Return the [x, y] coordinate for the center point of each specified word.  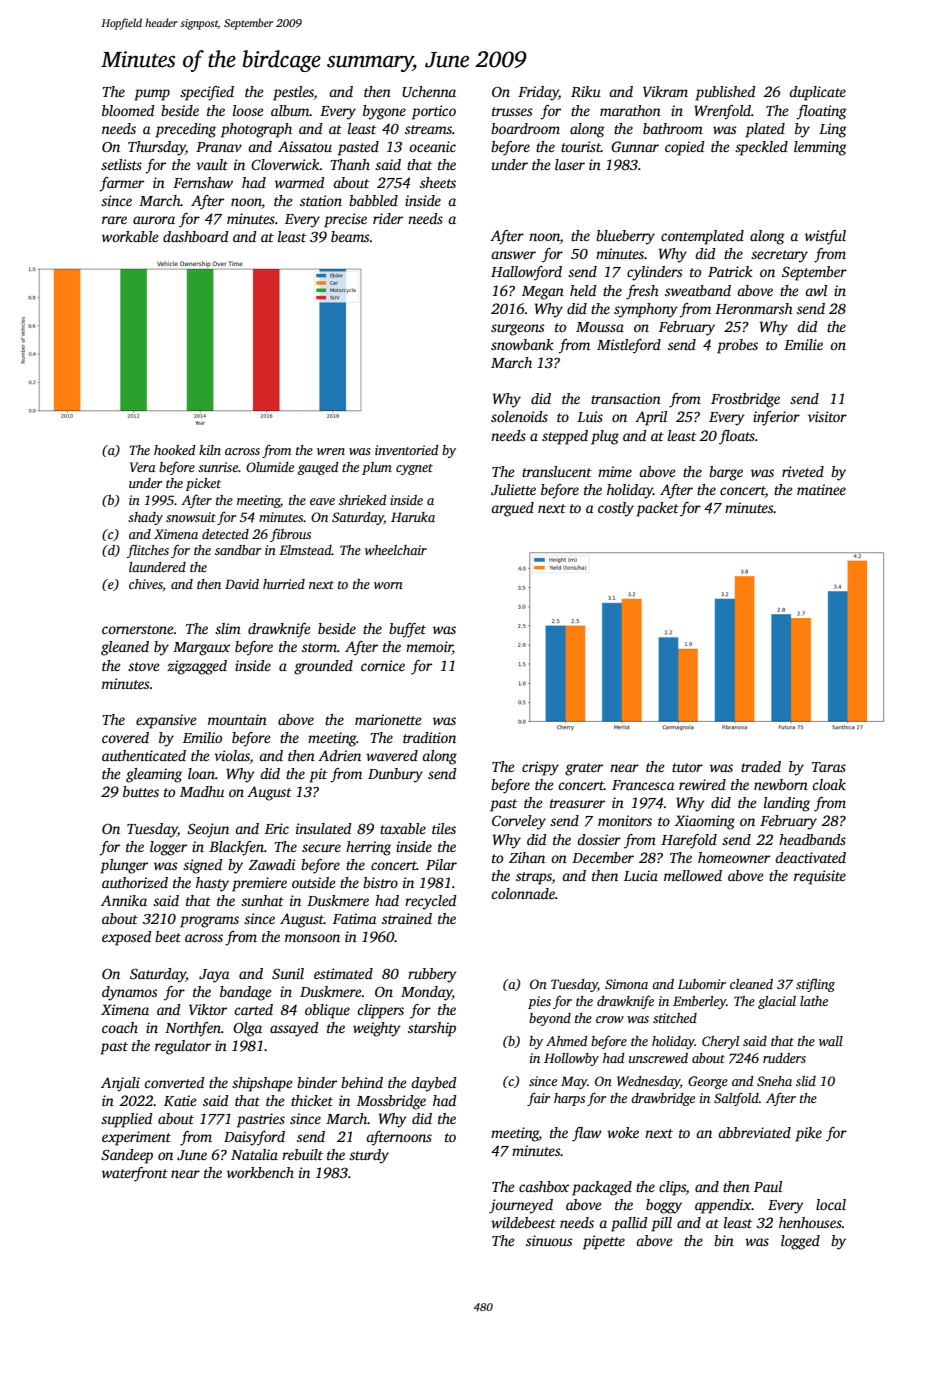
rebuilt [302, 1154]
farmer [121, 184]
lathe [814, 1001]
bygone [384, 112]
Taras [829, 767]
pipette [604, 1242]
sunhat [262, 900]
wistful [825, 237]
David [242, 584]
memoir [429, 648]
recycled [430, 902]
